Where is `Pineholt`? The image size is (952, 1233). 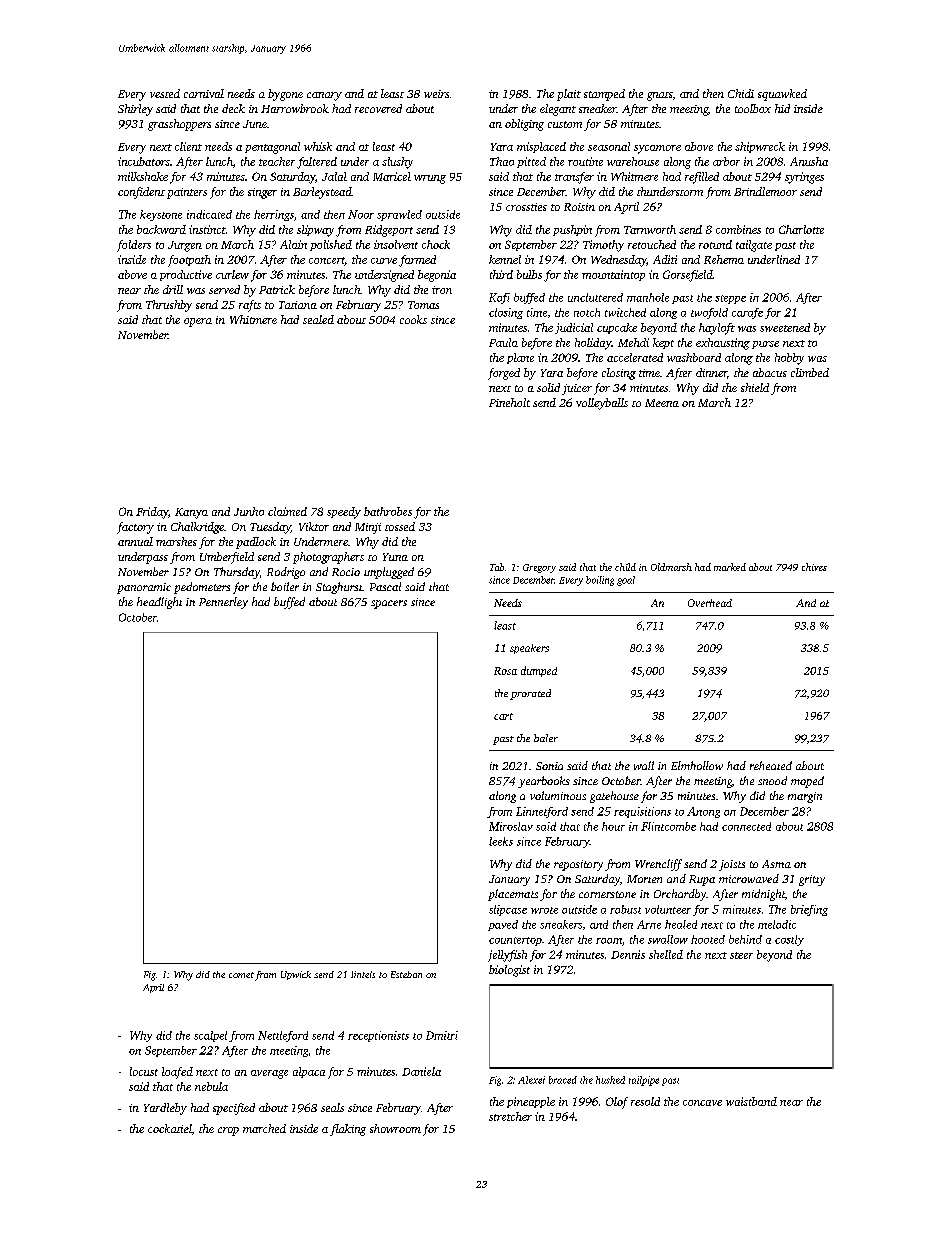 Pineholt is located at coordinates (509, 402).
